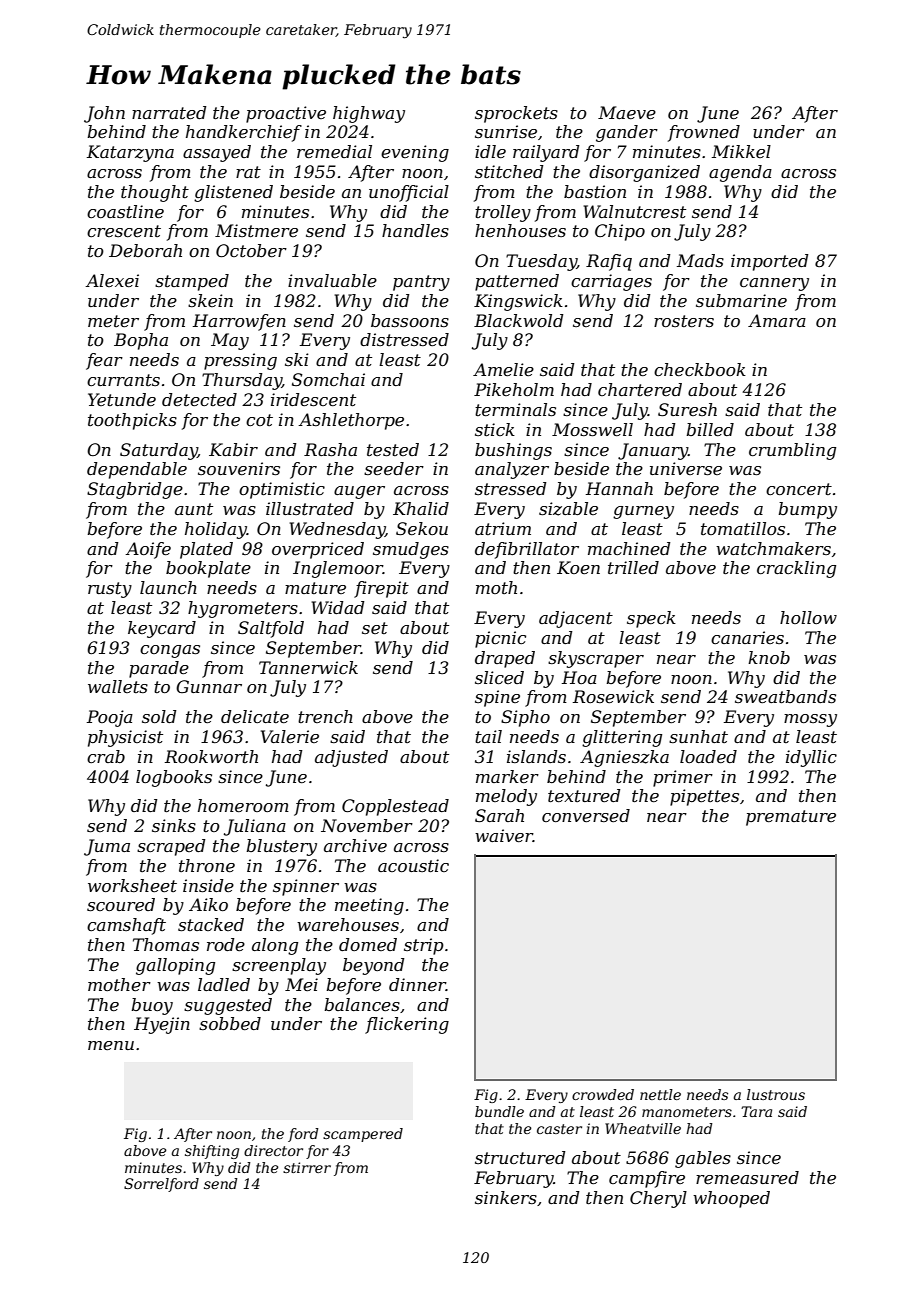 The width and height of the page is (924, 1308). Describe the element at coordinates (811, 758) in the page. I see `idyllic` at that location.
